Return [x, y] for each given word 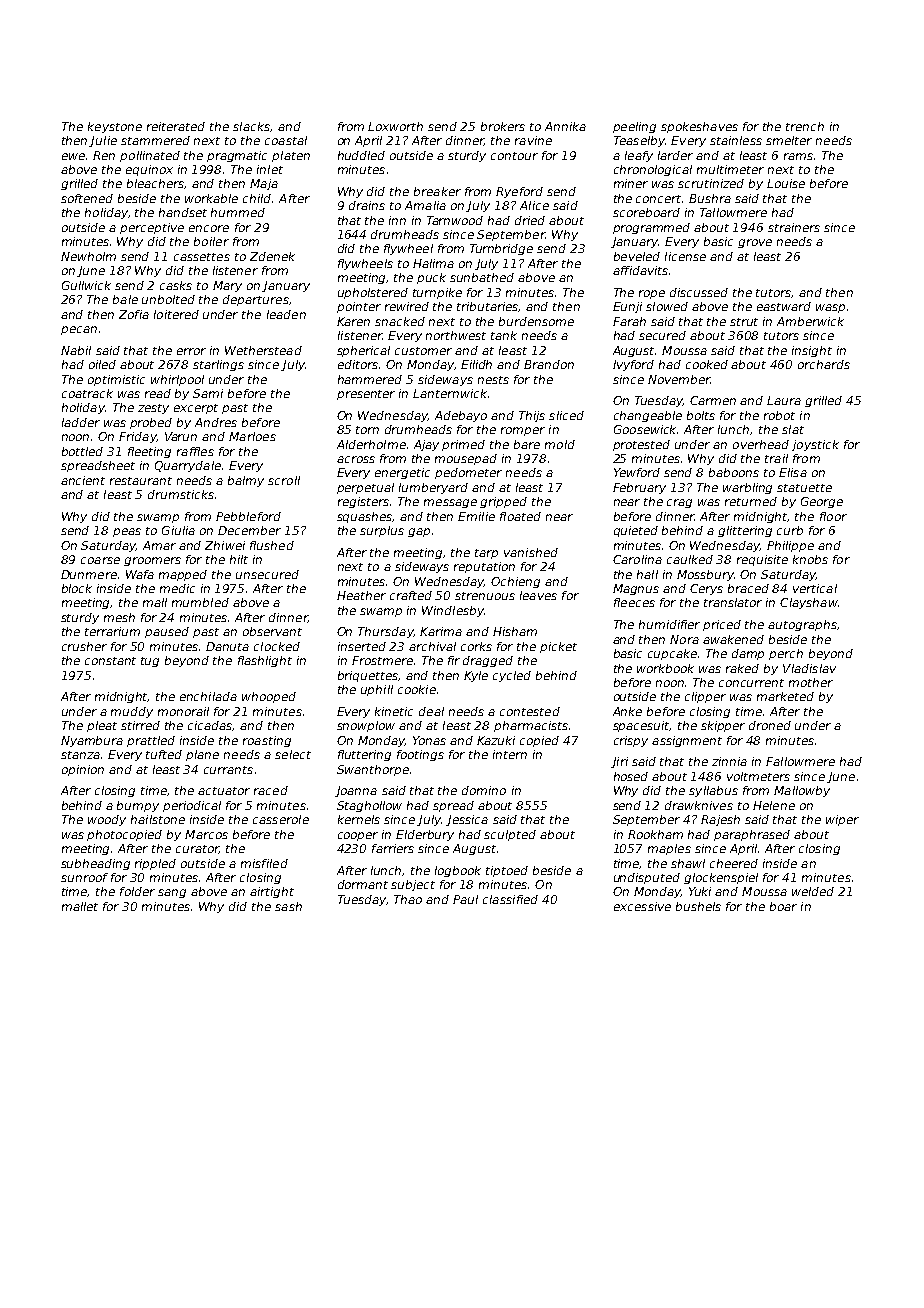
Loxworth [395, 126]
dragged [488, 661]
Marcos [206, 834]
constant [110, 661]
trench [805, 126]
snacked [400, 321]
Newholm [88, 256]
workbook [665, 668]
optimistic [116, 380]
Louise [786, 183]
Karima [441, 631]
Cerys [706, 589]
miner [631, 183]
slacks [251, 126]
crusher [84, 646]
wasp [830, 308]
